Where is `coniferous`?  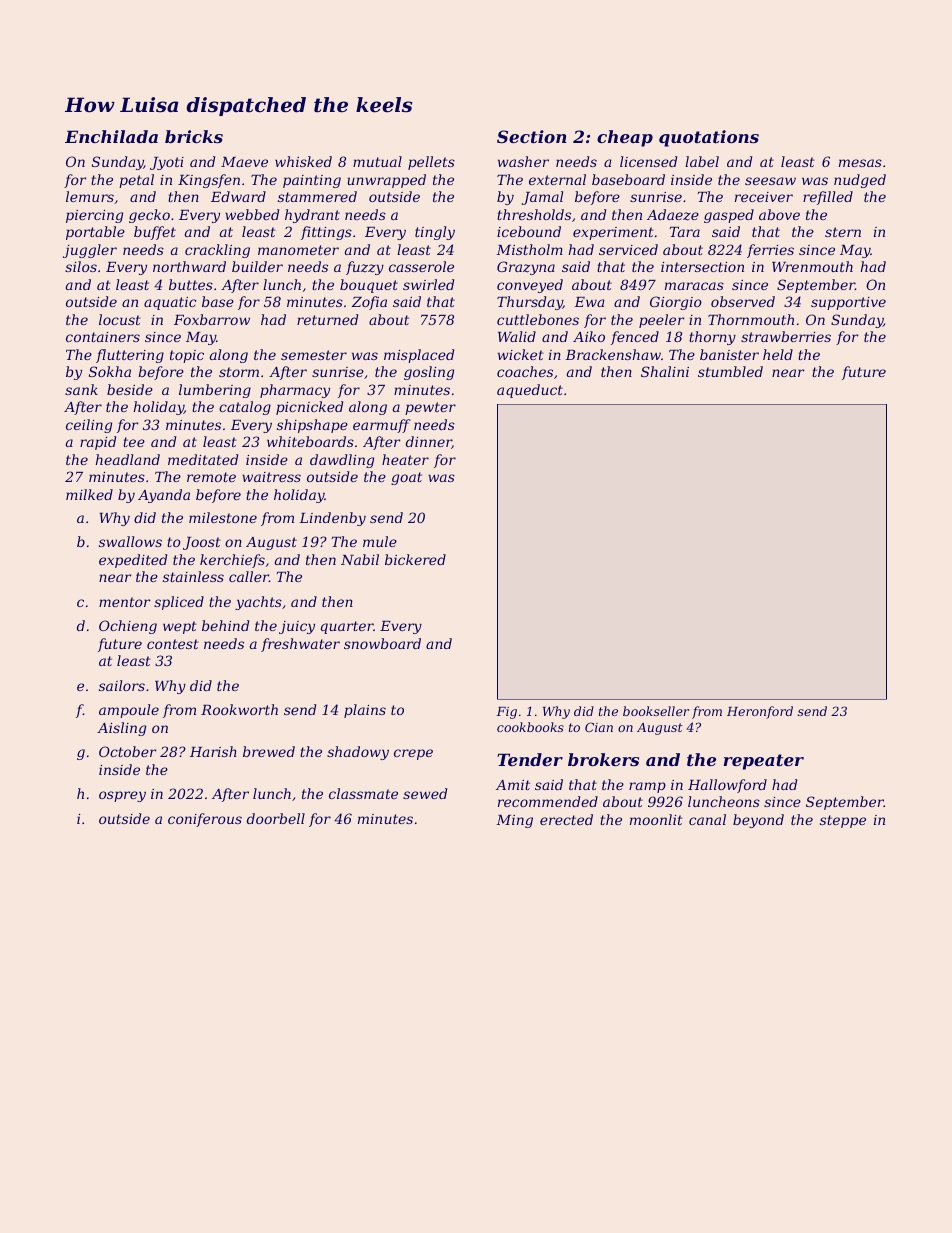
coniferous is located at coordinates (205, 820).
